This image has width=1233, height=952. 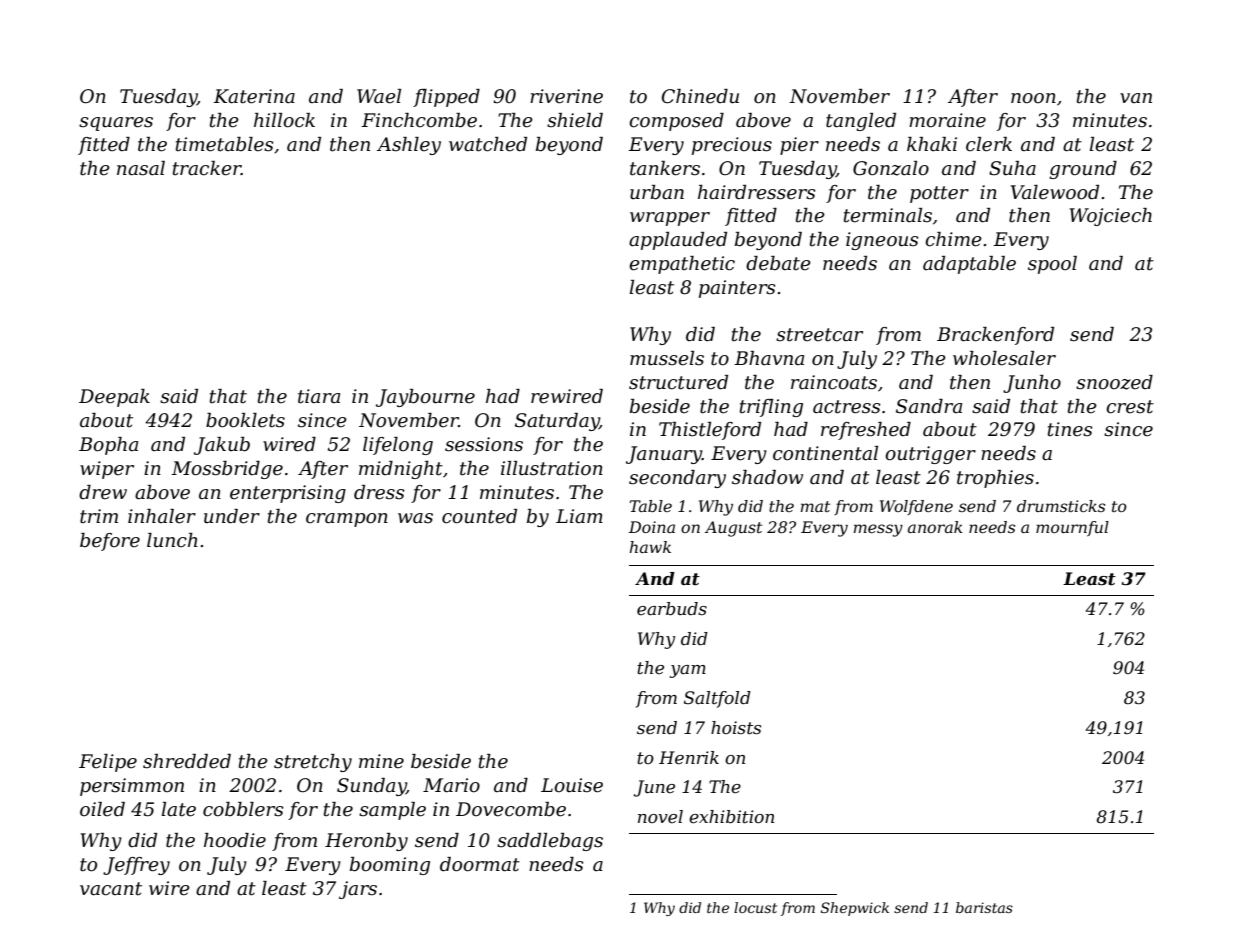 I want to click on Chinedu, so click(x=700, y=96).
